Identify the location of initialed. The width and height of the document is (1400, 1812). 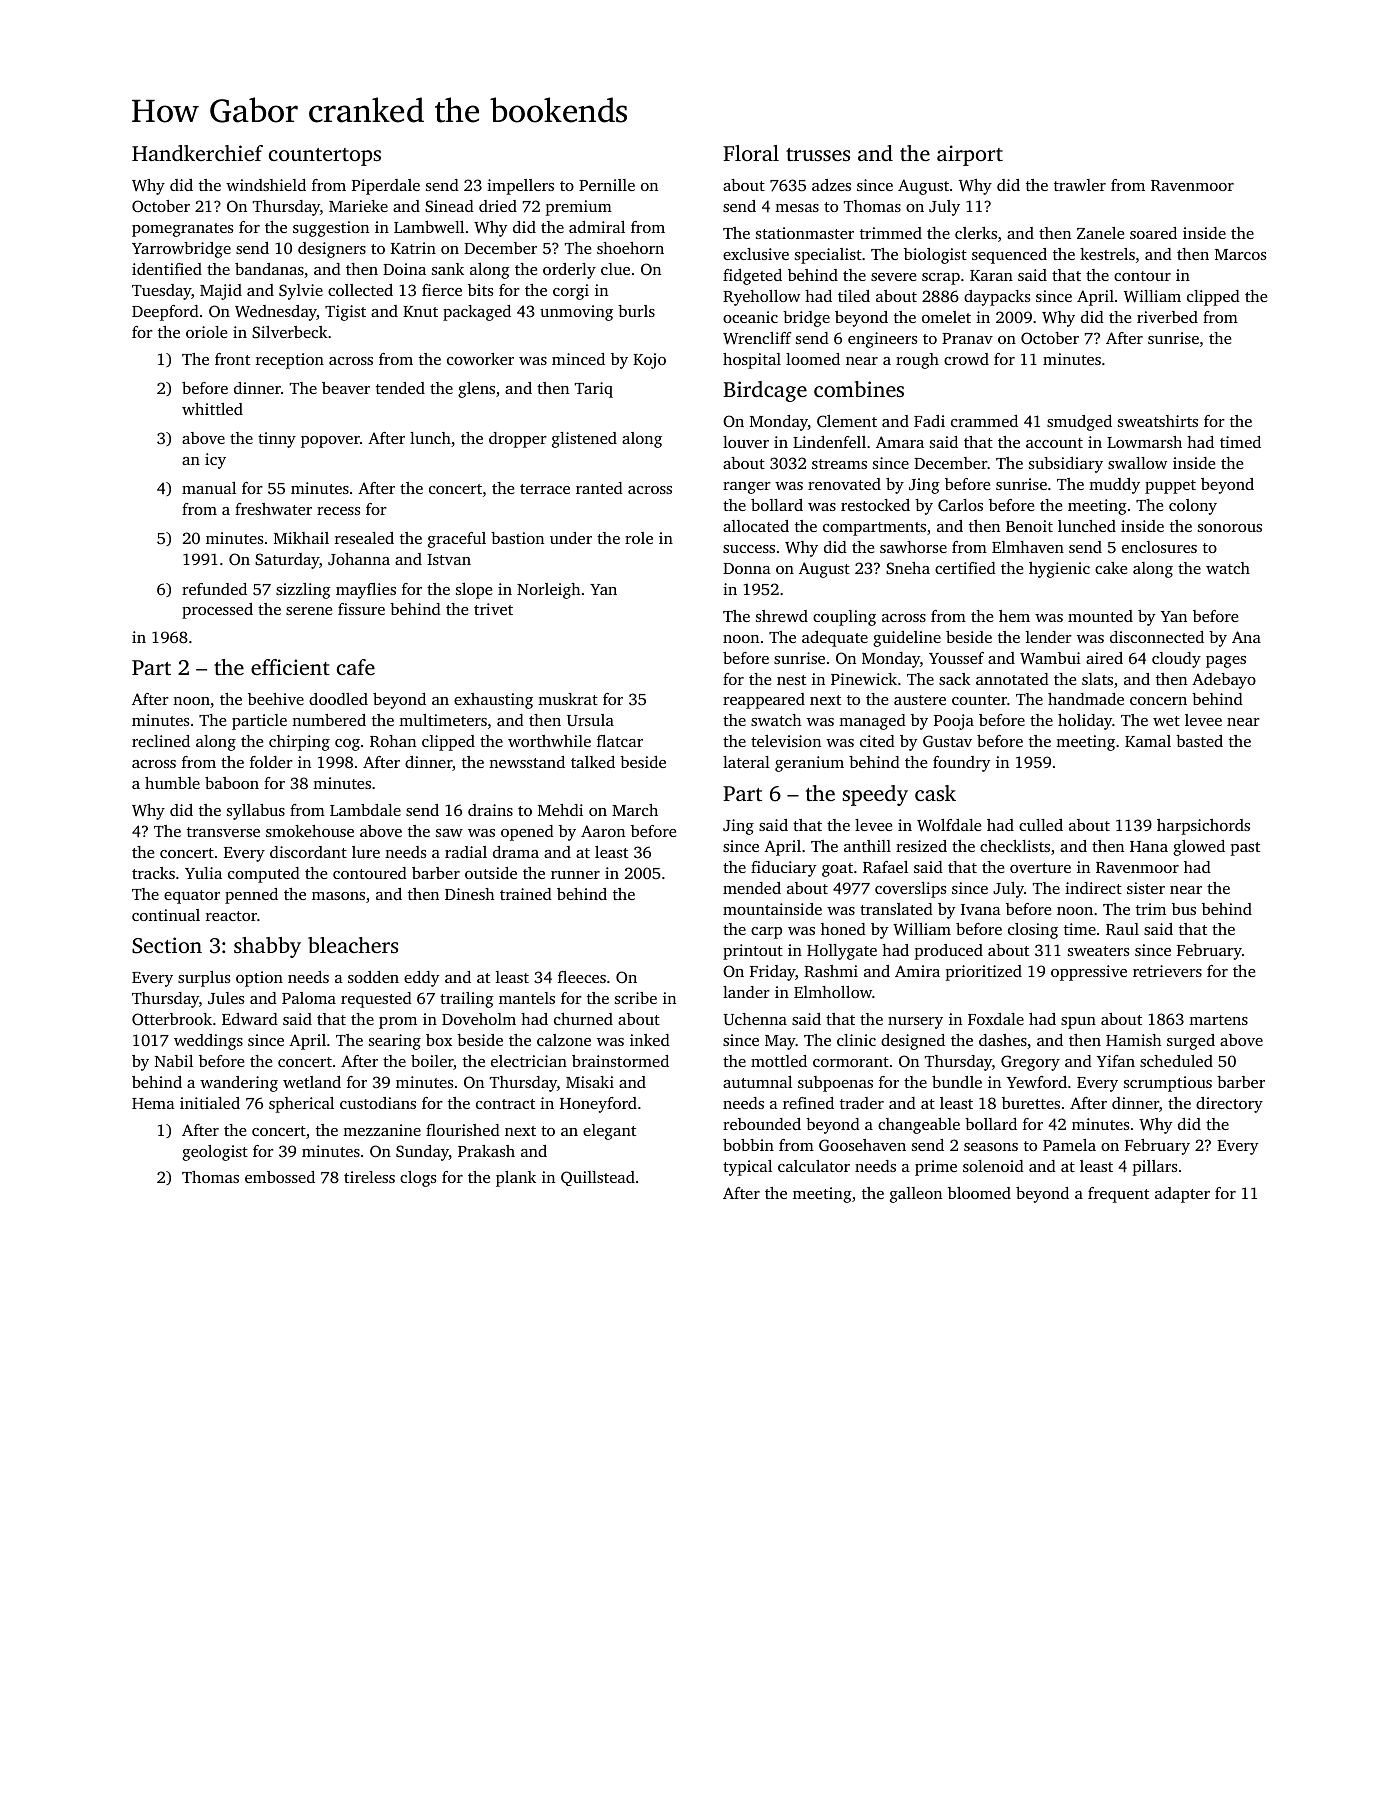
(210, 1103).
